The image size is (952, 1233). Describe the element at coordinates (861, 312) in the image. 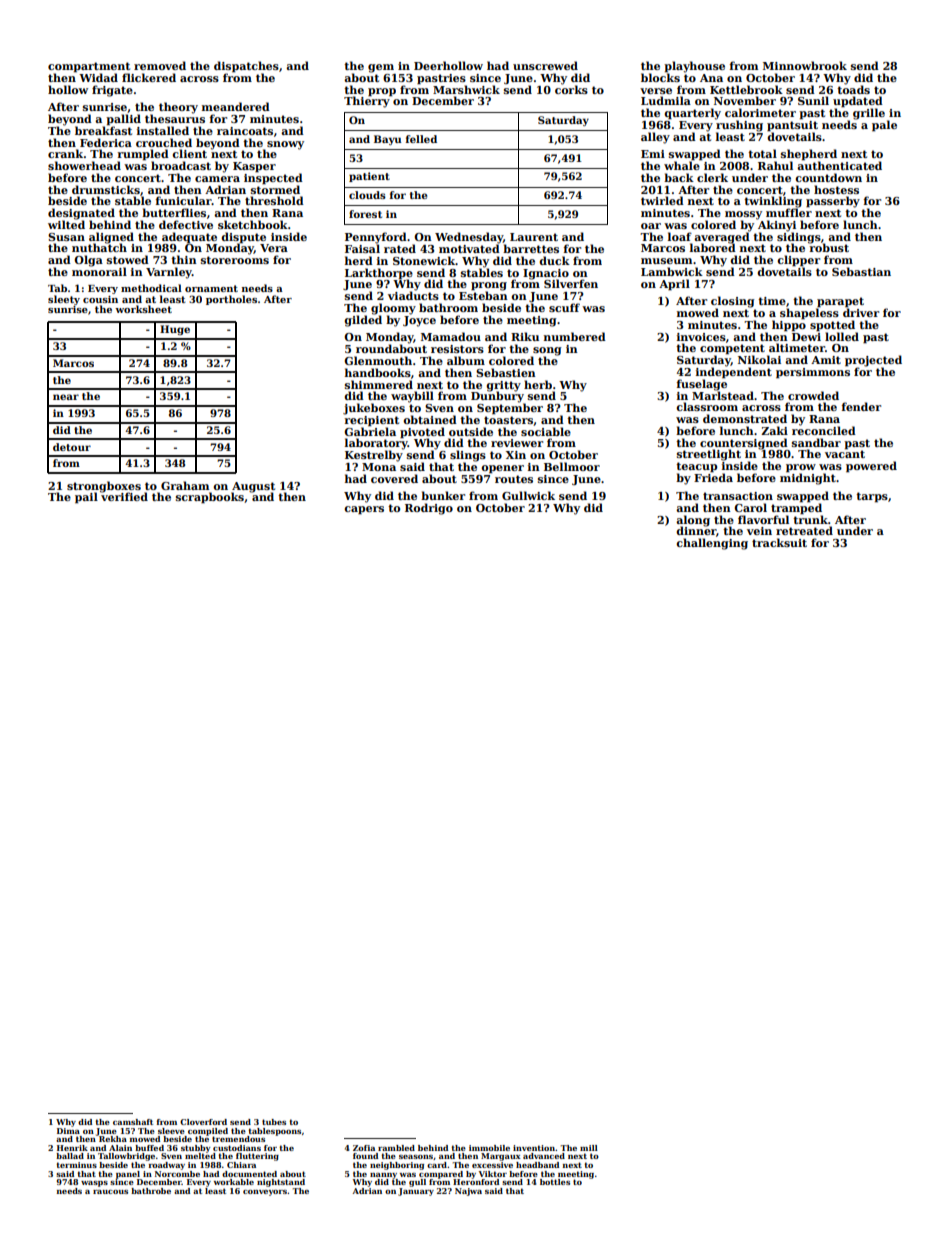

I see `driver` at that location.
